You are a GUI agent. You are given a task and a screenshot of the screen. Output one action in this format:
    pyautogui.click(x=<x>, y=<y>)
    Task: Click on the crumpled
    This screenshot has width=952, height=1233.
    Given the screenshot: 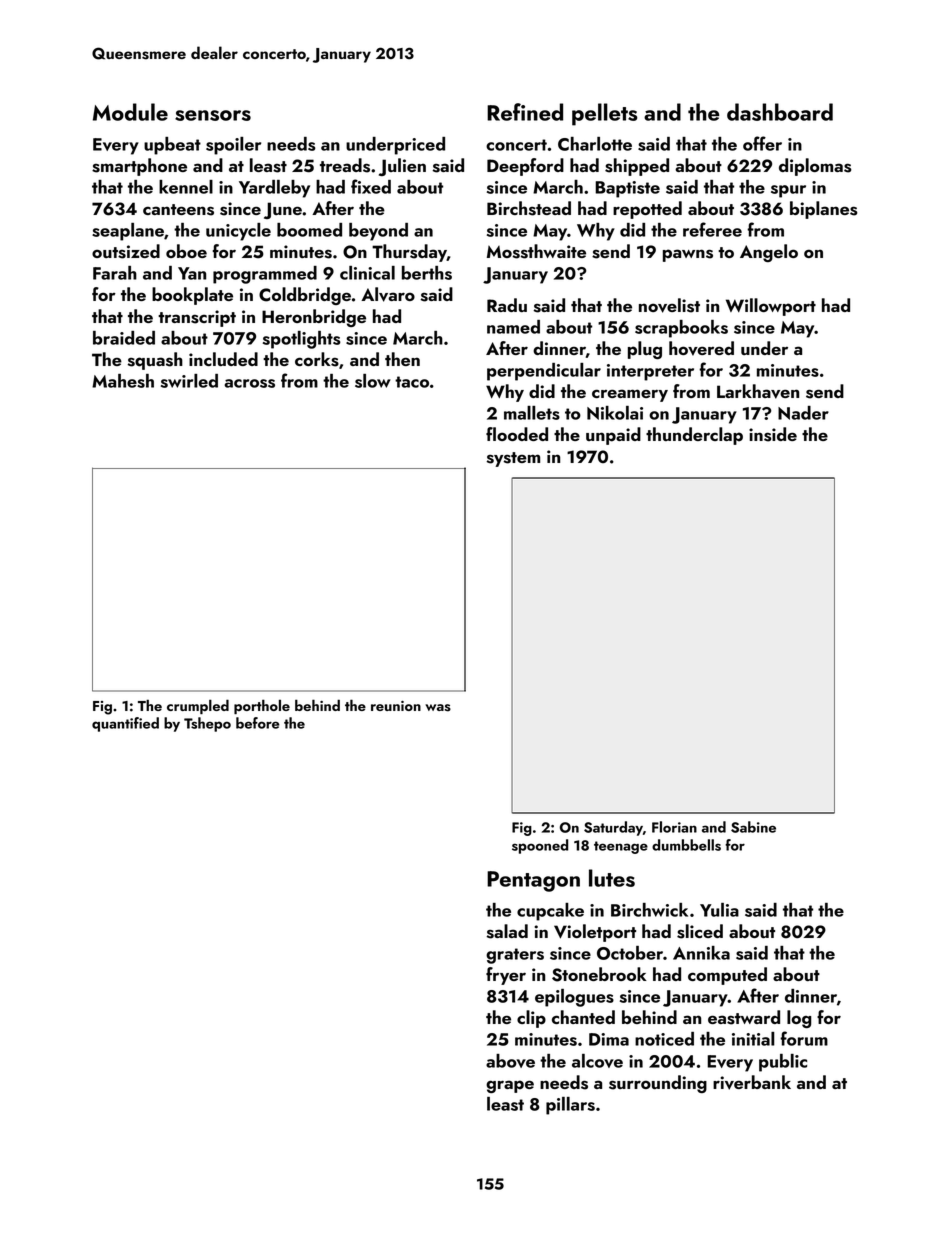 What is the action you would take?
    pyautogui.click(x=198, y=706)
